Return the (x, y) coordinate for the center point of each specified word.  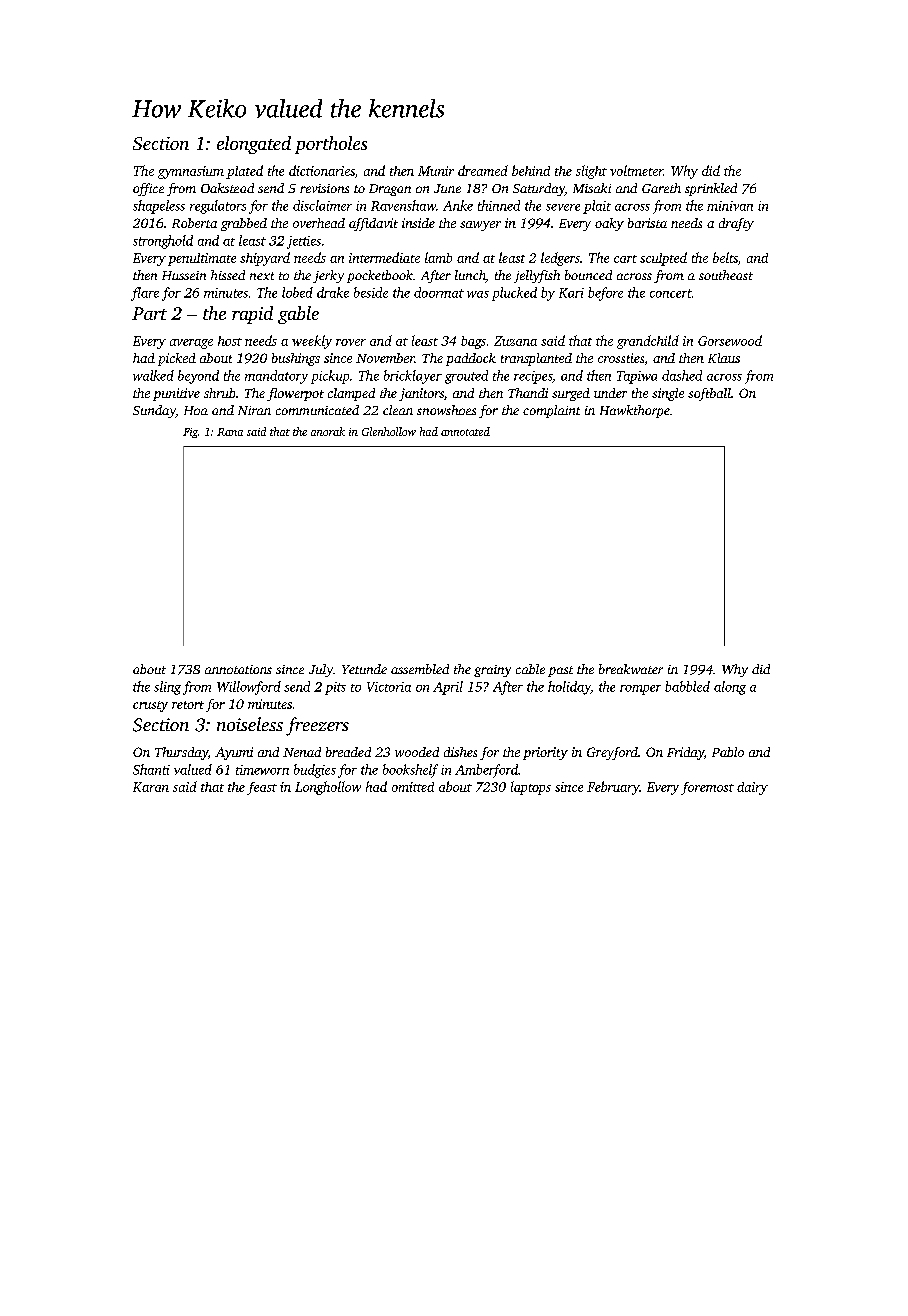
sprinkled (711, 189)
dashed (682, 375)
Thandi (528, 393)
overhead (319, 223)
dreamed (483, 170)
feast (262, 788)
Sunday (154, 411)
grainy (492, 671)
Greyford (612, 753)
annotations (238, 669)
